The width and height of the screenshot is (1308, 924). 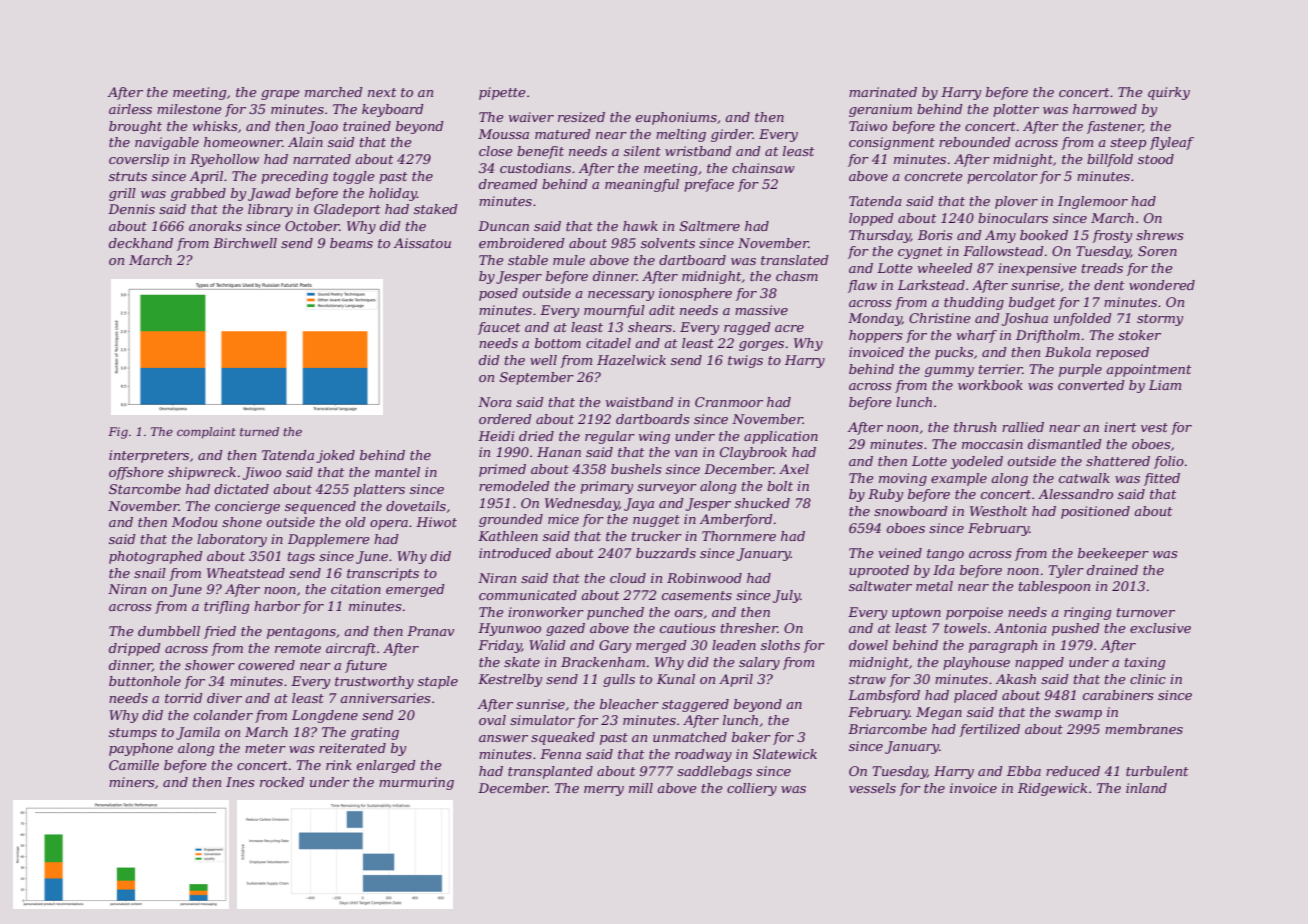 What do you see at coordinates (1169, 93) in the screenshot?
I see `quirky` at bounding box center [1169, 93].
